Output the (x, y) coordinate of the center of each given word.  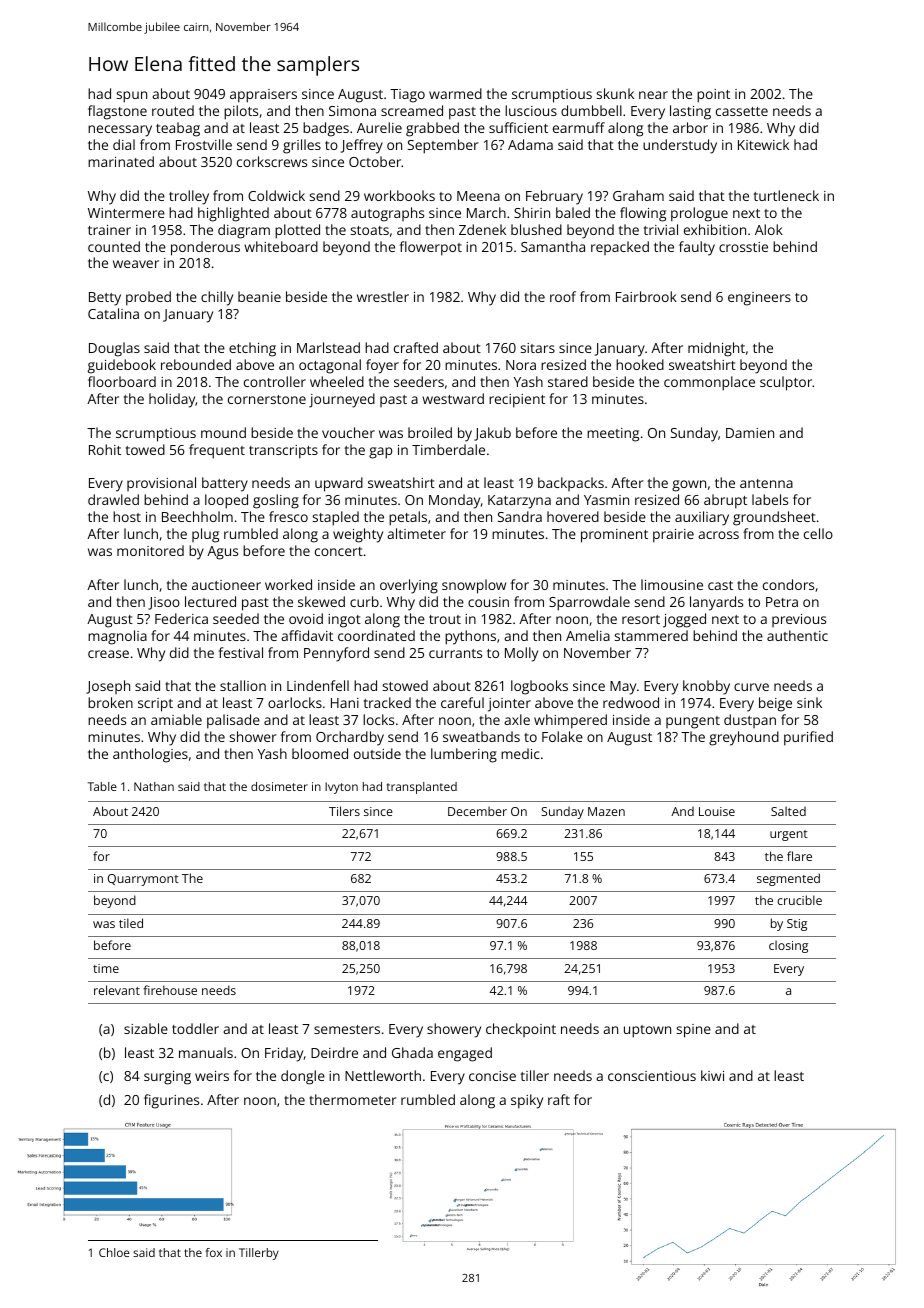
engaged (465, 1054)
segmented (788, 879)
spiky (527, 1101)
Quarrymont (143, 880)
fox (214, 1252)
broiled (430, 432)
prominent (614, 536)
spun (132, 97)
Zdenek (482, 229)
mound (223, 432)
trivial (661, 229)
